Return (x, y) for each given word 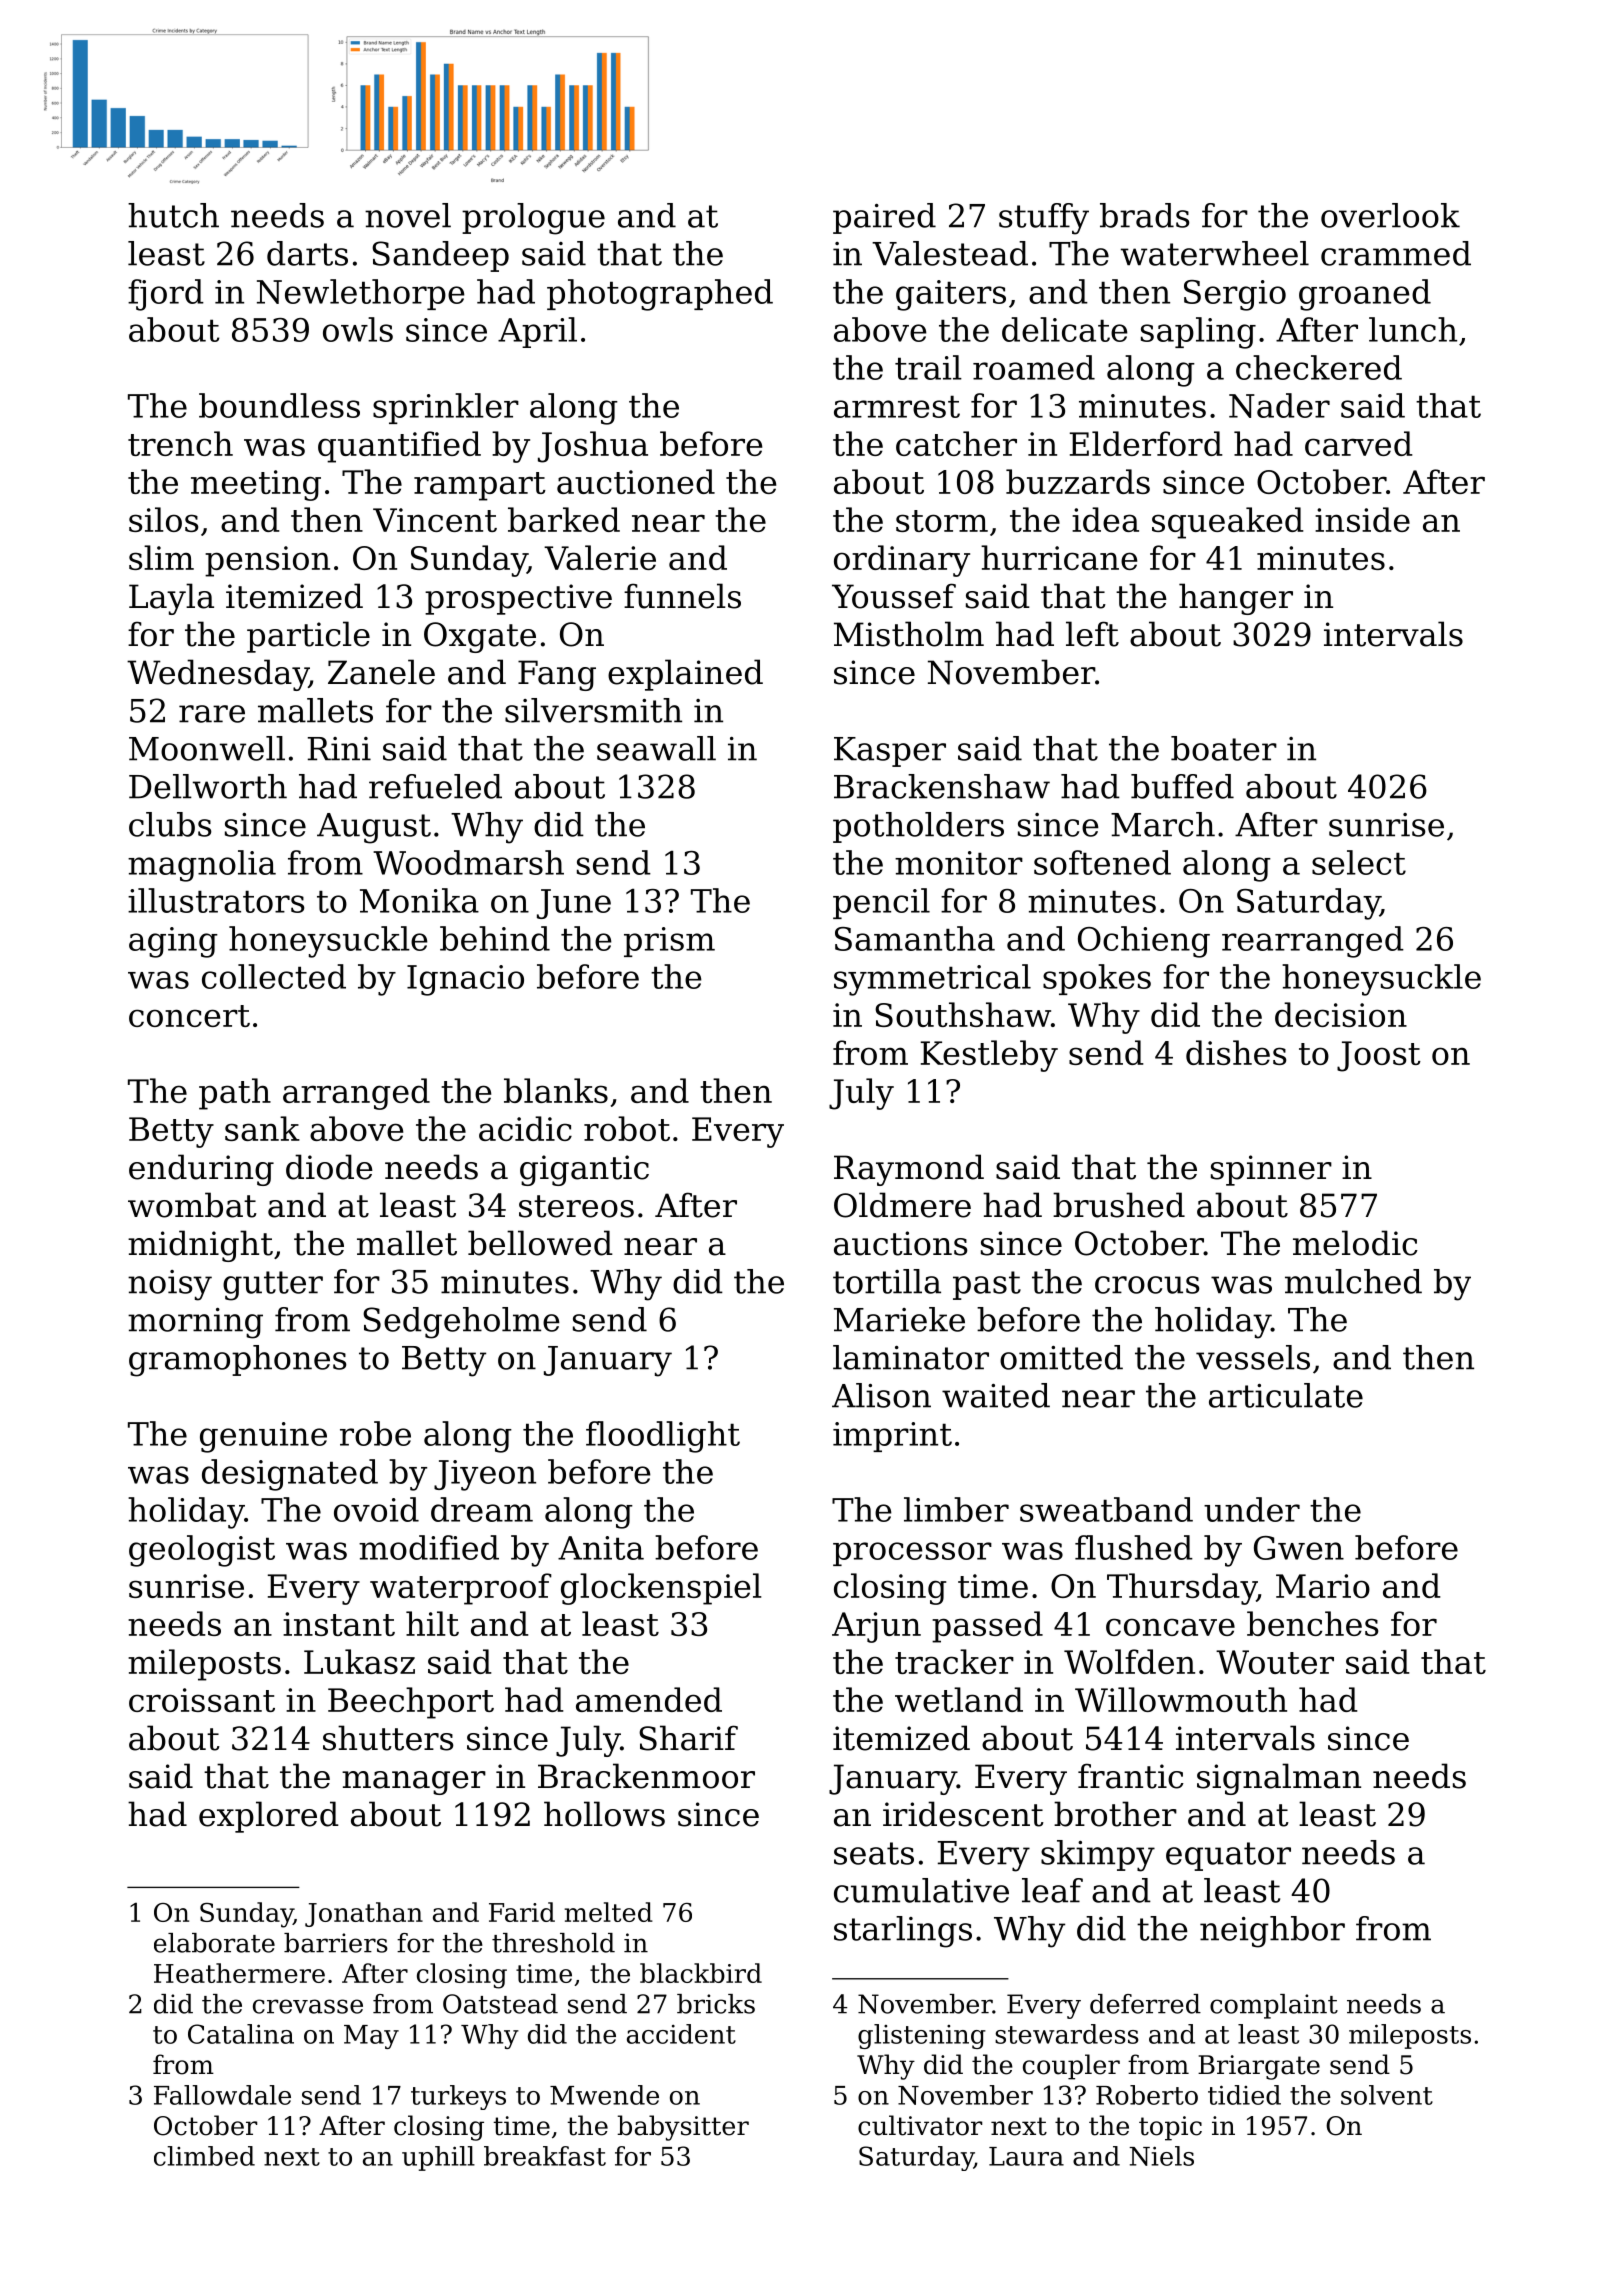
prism (669, 942)
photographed (660, 295)
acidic (525, 1128)
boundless (279, 405)
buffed (1182, 786)
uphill (438, 2158)
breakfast (545, 2156)
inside (1362, 519)
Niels (1161, 2156)
